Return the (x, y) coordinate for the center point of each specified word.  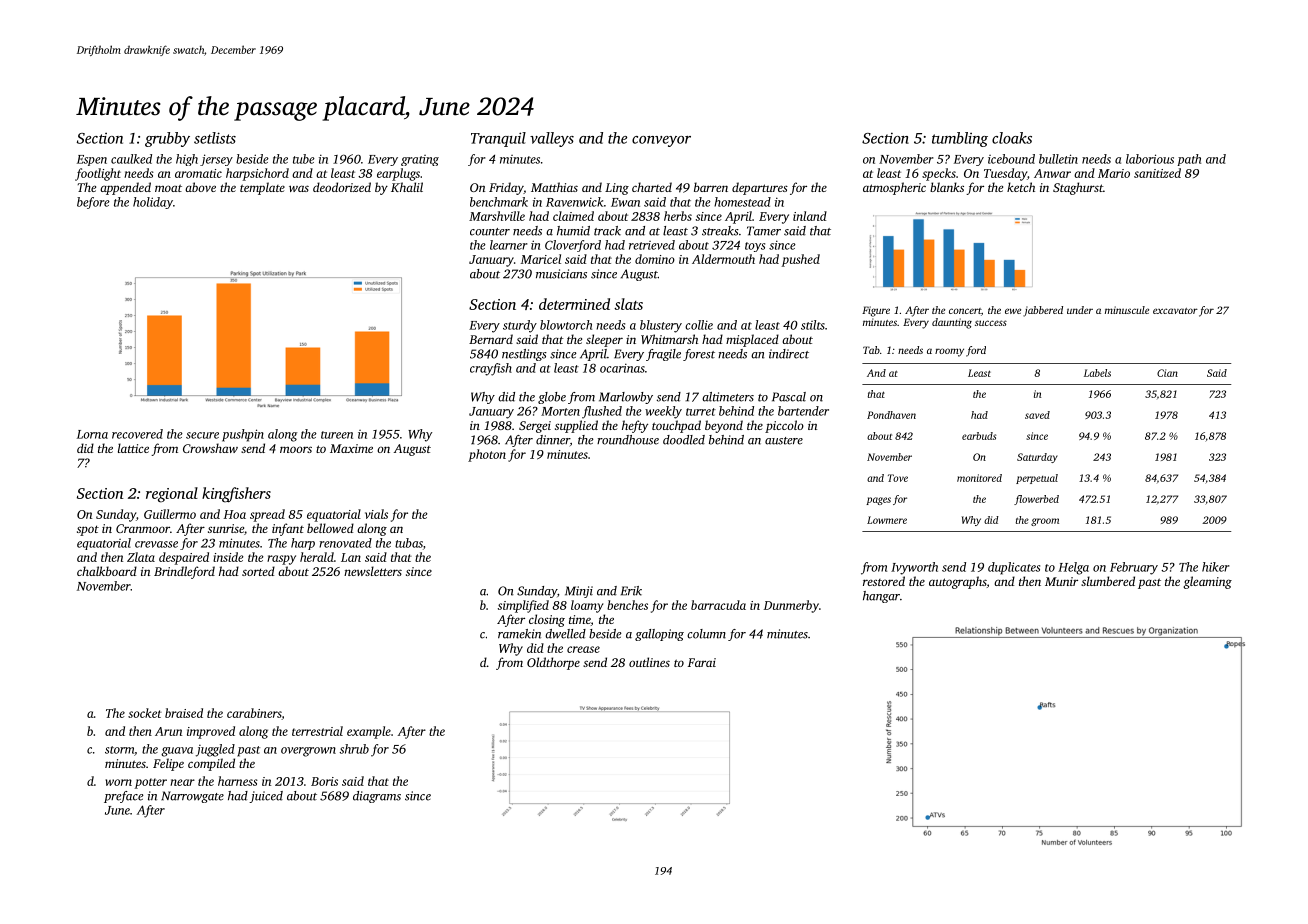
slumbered (1108, 581)
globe (552, 398)
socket (145, 713)
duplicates (1014, 568)
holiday (153, 203)
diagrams (377, 797)
